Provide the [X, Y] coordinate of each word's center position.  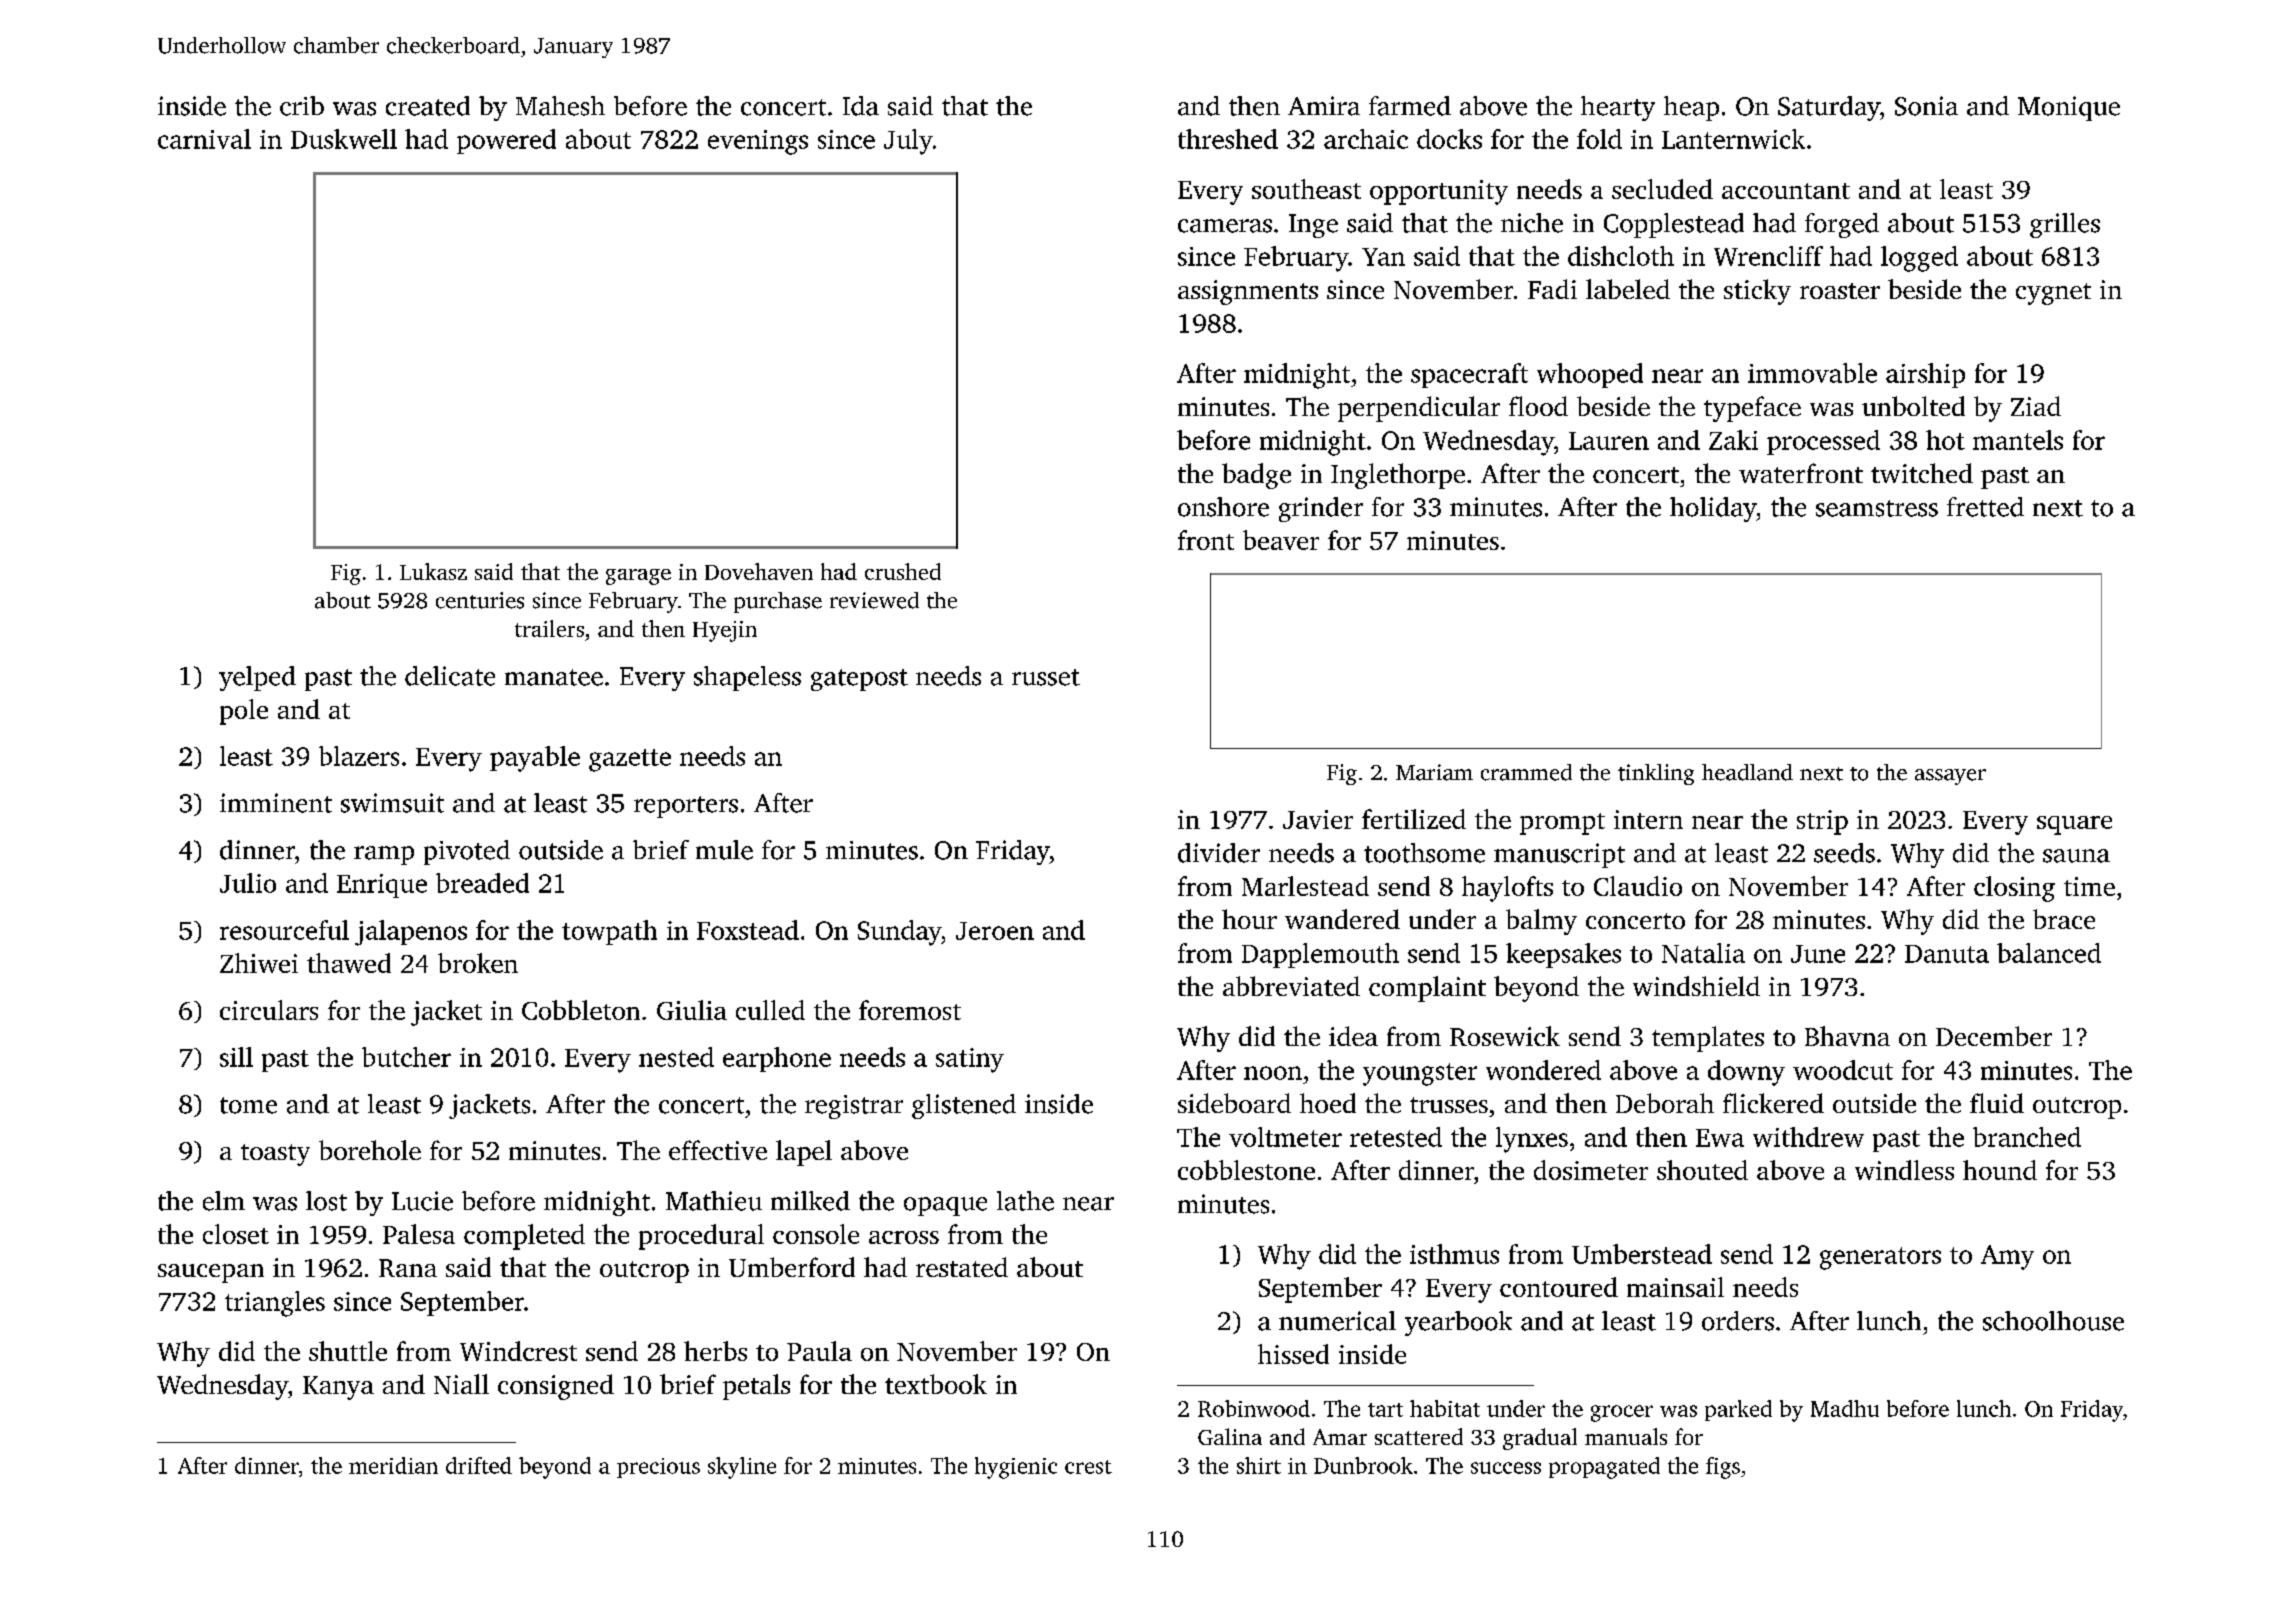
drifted [479, 1465]
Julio [248, 883]
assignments [1248, 292]
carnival [204, 139]
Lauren [1609, 441]
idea [1353, 1036]
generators [1880, 1258]
